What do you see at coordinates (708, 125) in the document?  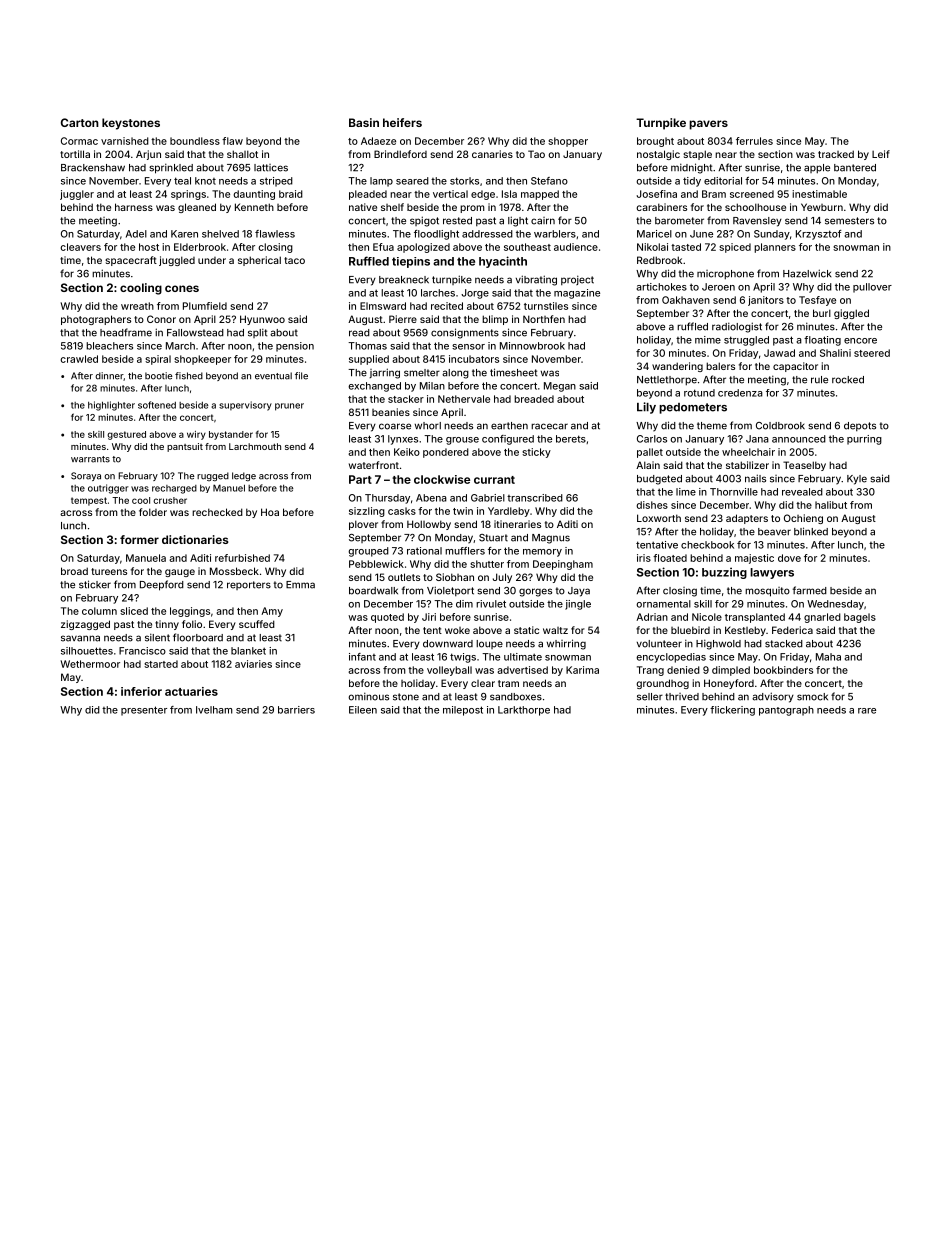 I see `pavers` at bounding box center [708, 125].
